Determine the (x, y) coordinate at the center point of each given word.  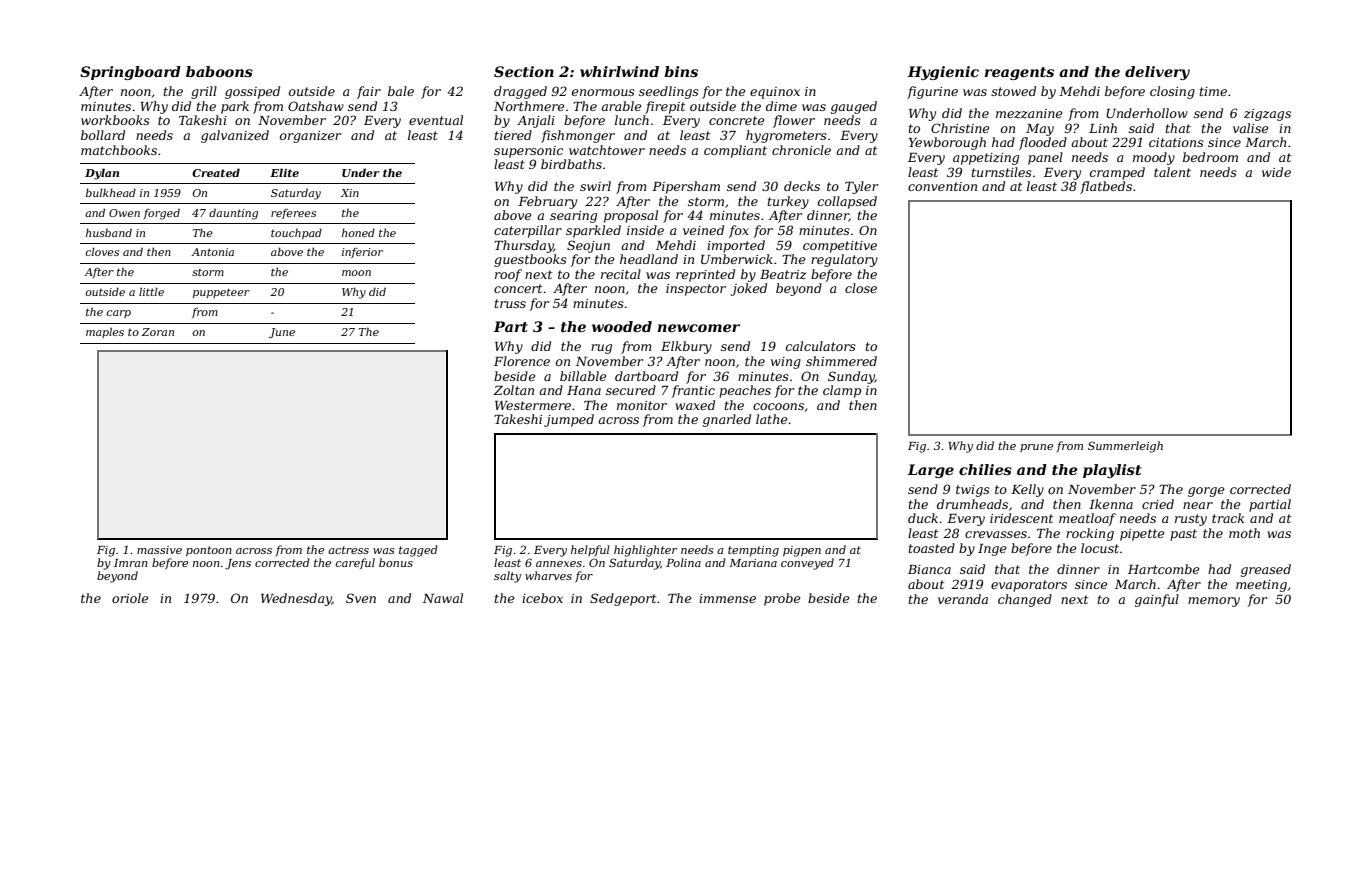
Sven (361, 598)
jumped (569, 420)
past (1183, 535)
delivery (1157, 73)
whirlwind (619, 71)
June (282, 333)
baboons (219, 71)
